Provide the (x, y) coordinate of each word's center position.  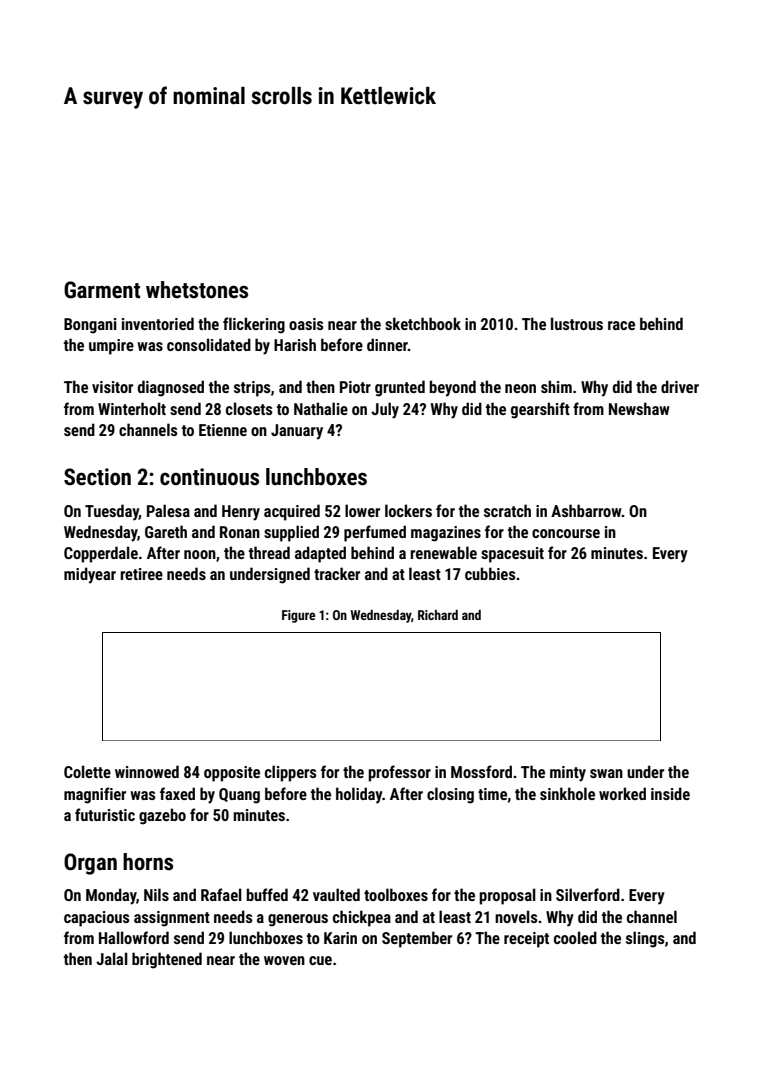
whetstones (197, 290)
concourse (566, 533)
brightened (167, 960)
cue (320, 960)
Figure (298, 616)
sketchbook (423, 323)
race (621, 325)
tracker (337, 573)
